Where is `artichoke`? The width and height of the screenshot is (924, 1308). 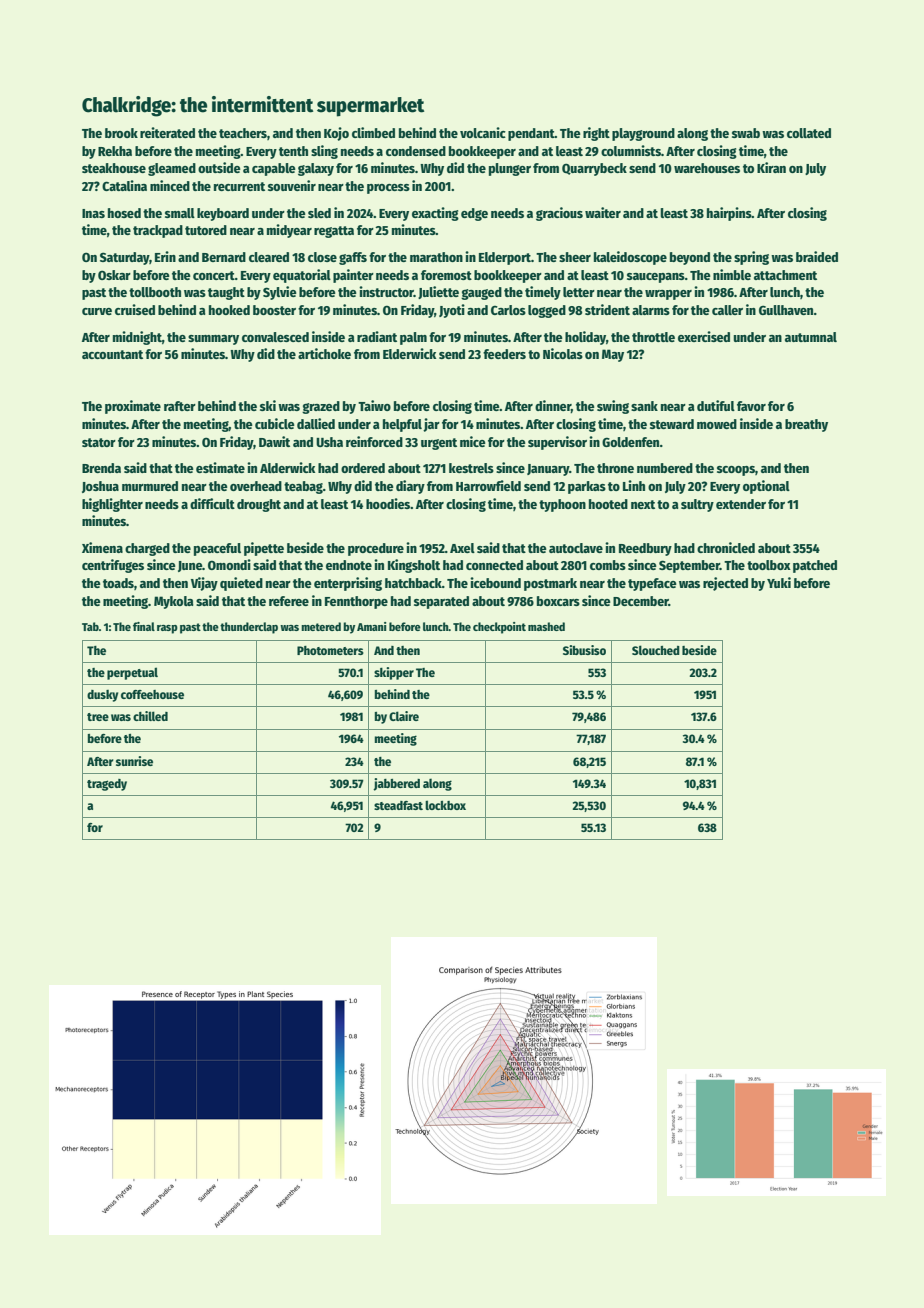 artichoke is located at coordinates (324, 353).
